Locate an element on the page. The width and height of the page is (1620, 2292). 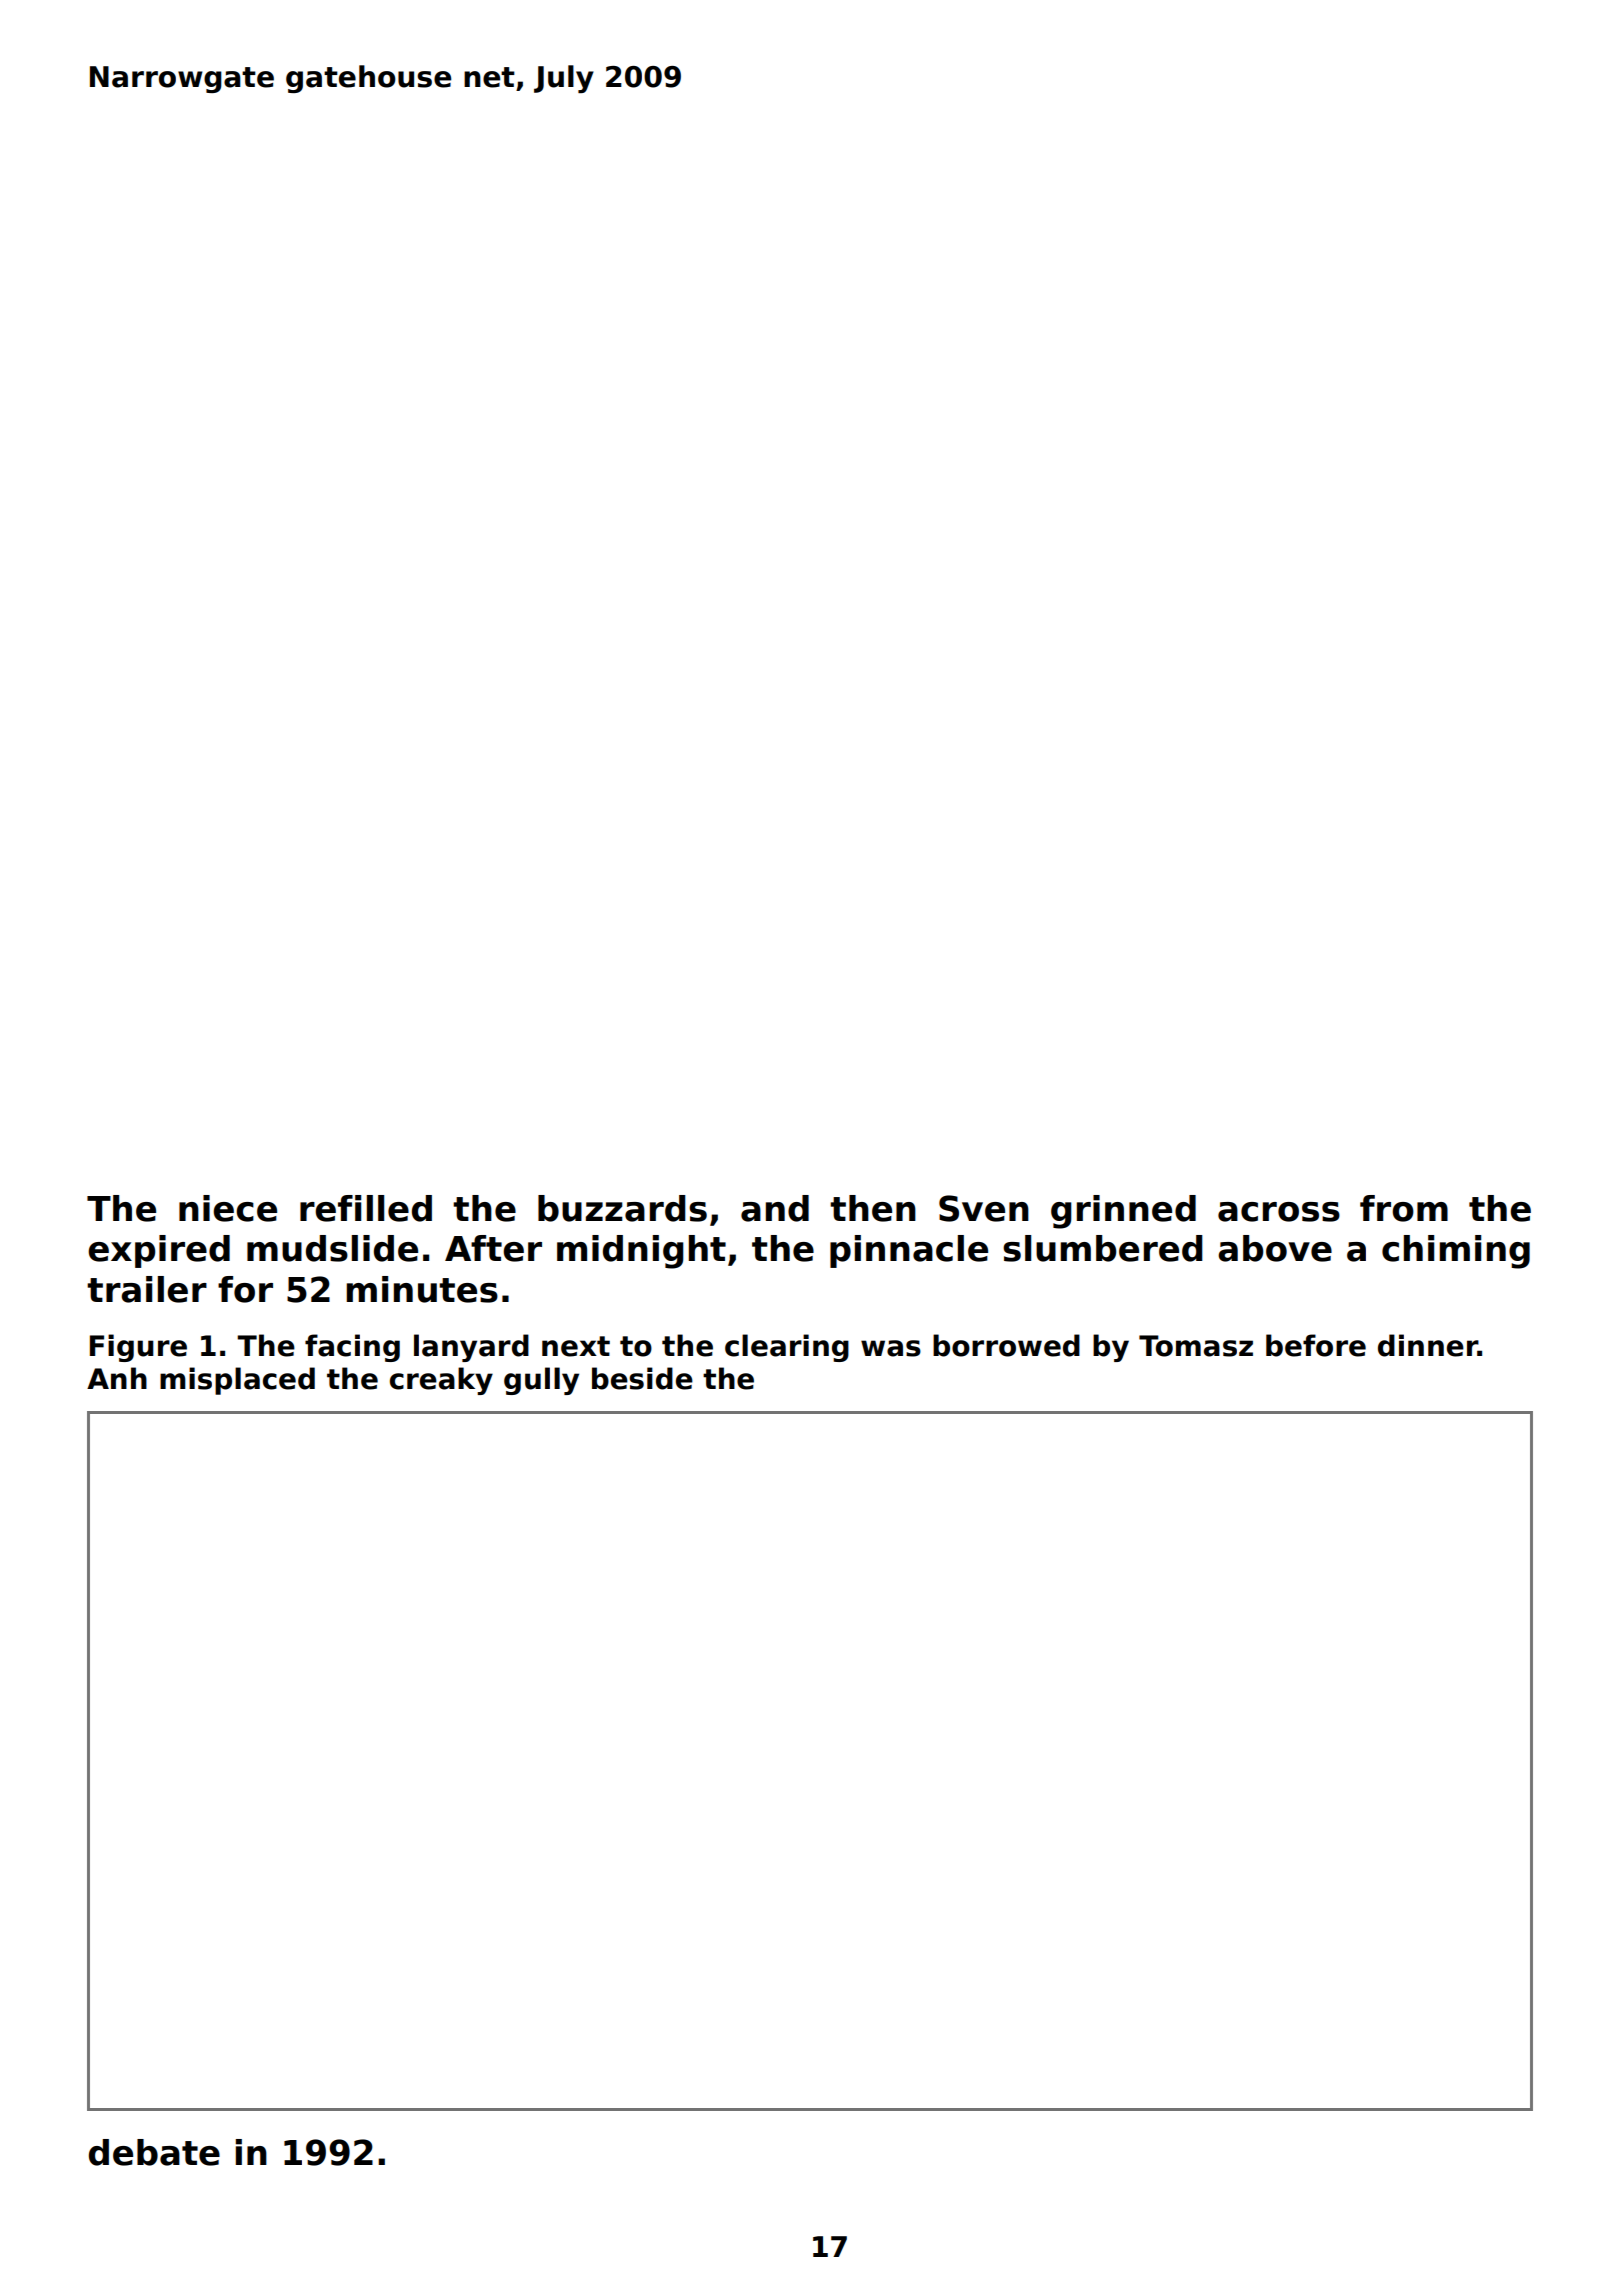
expired is located at coordinates (159, 1251).
